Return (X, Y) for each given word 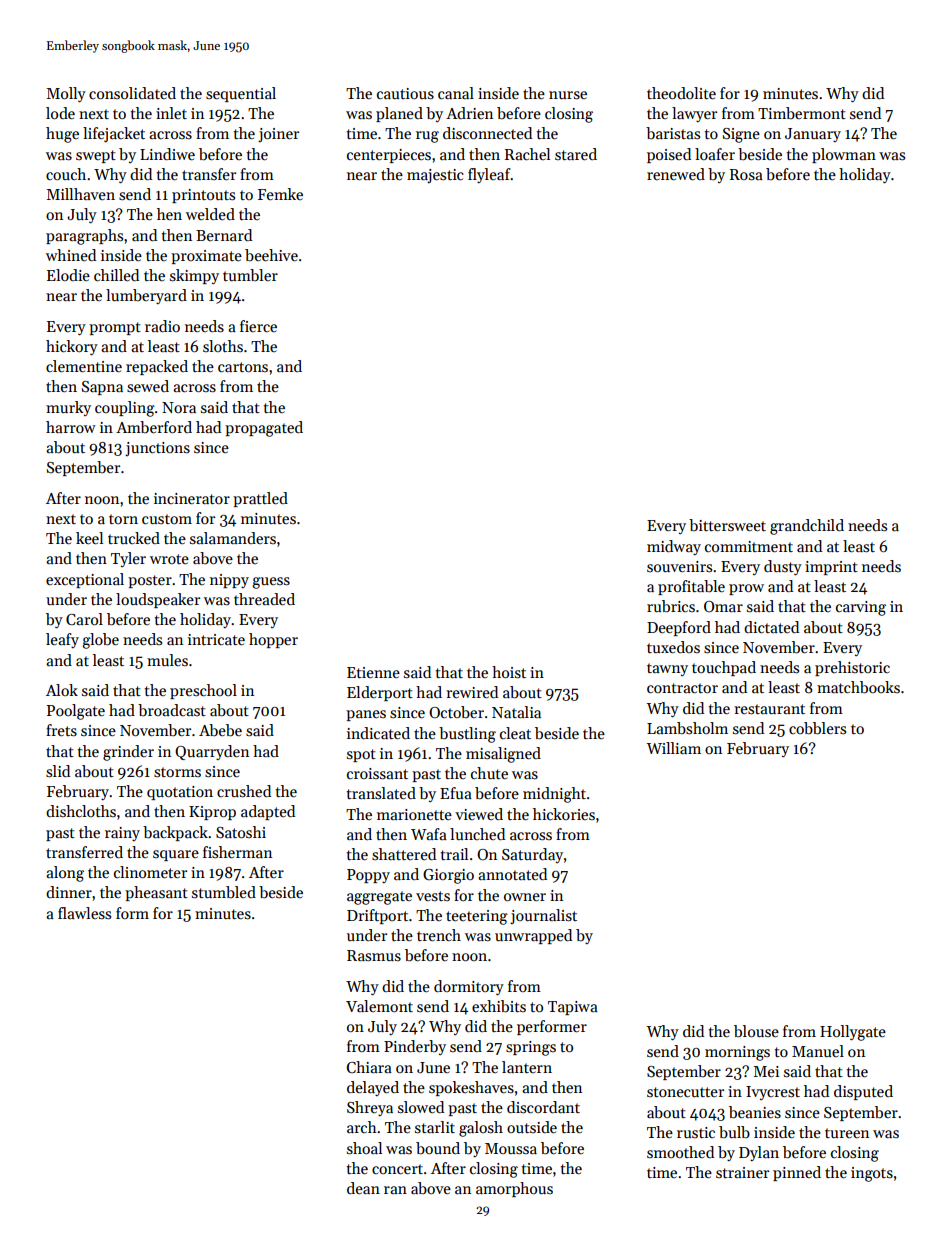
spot (361, 755)
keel (89, 538)
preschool (203, 691)
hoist (509, 672)
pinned (797, 1173)
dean (363, 1188)
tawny (667, 669)
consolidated (132, 93)
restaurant (769, 709)
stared (576, 154)
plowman (844, 155)
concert (397, 1169)
